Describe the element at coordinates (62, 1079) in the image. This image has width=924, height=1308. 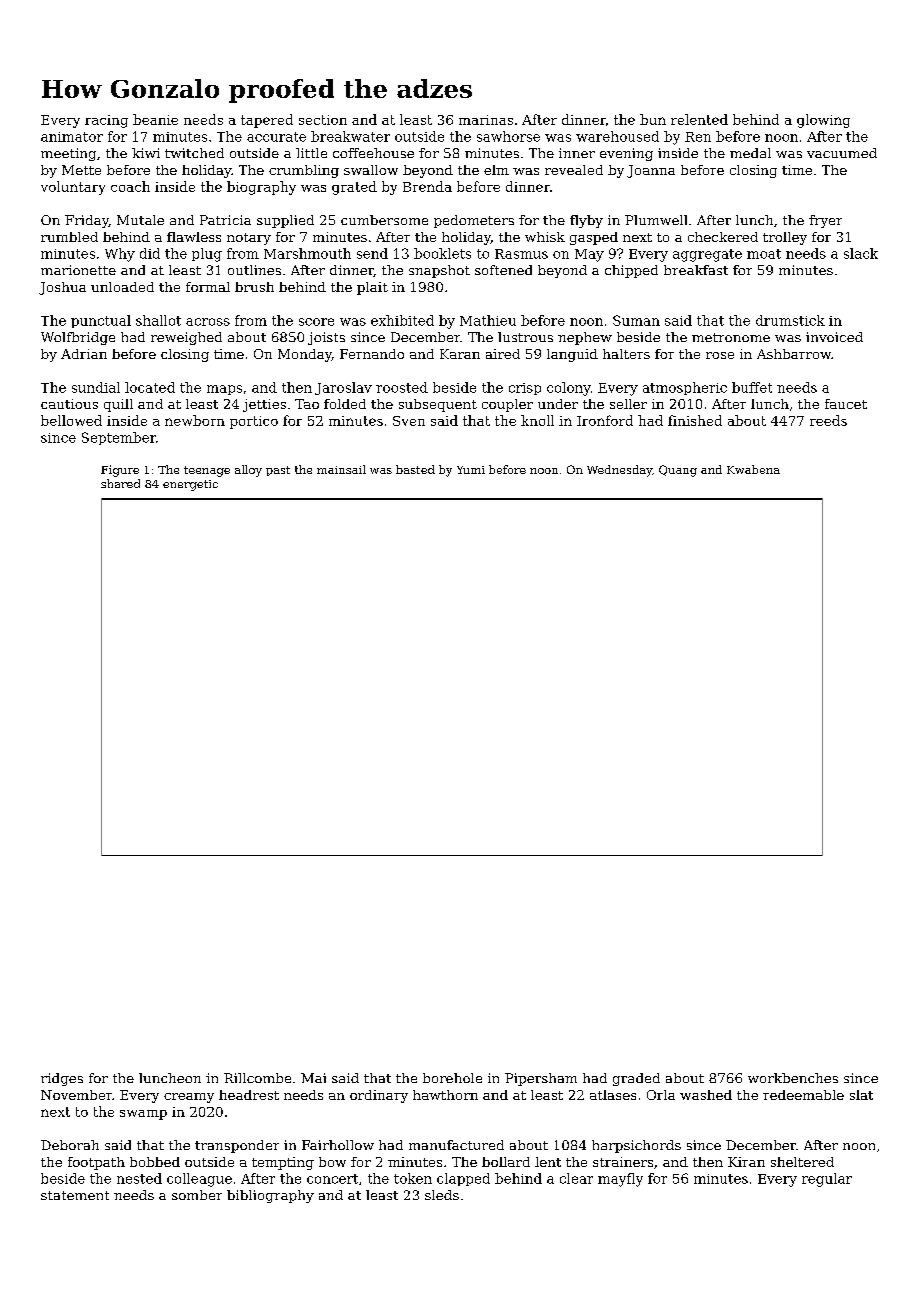
I see `ridges` at that location.
